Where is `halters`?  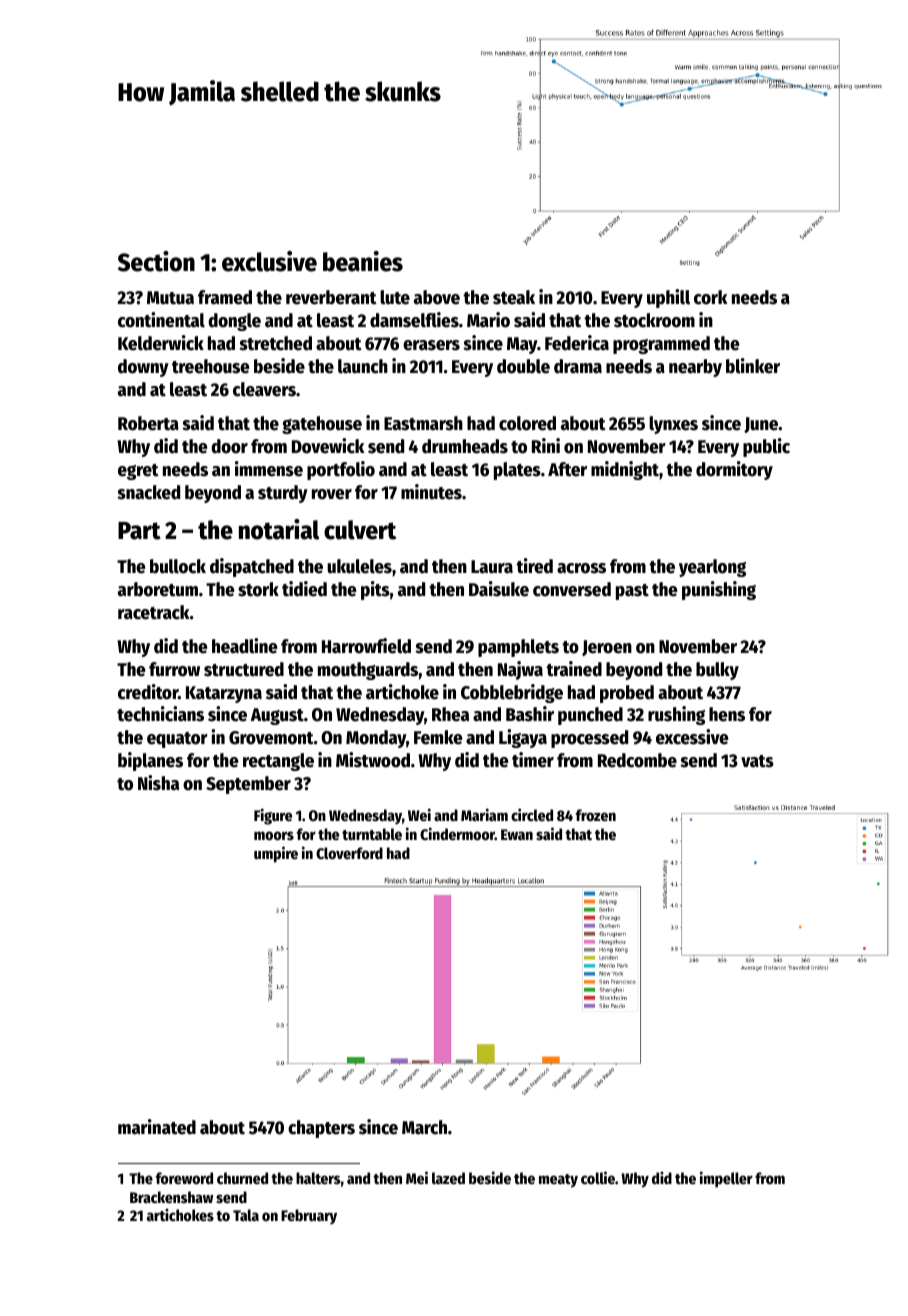 halters is located at coordinates (318, 1178).
